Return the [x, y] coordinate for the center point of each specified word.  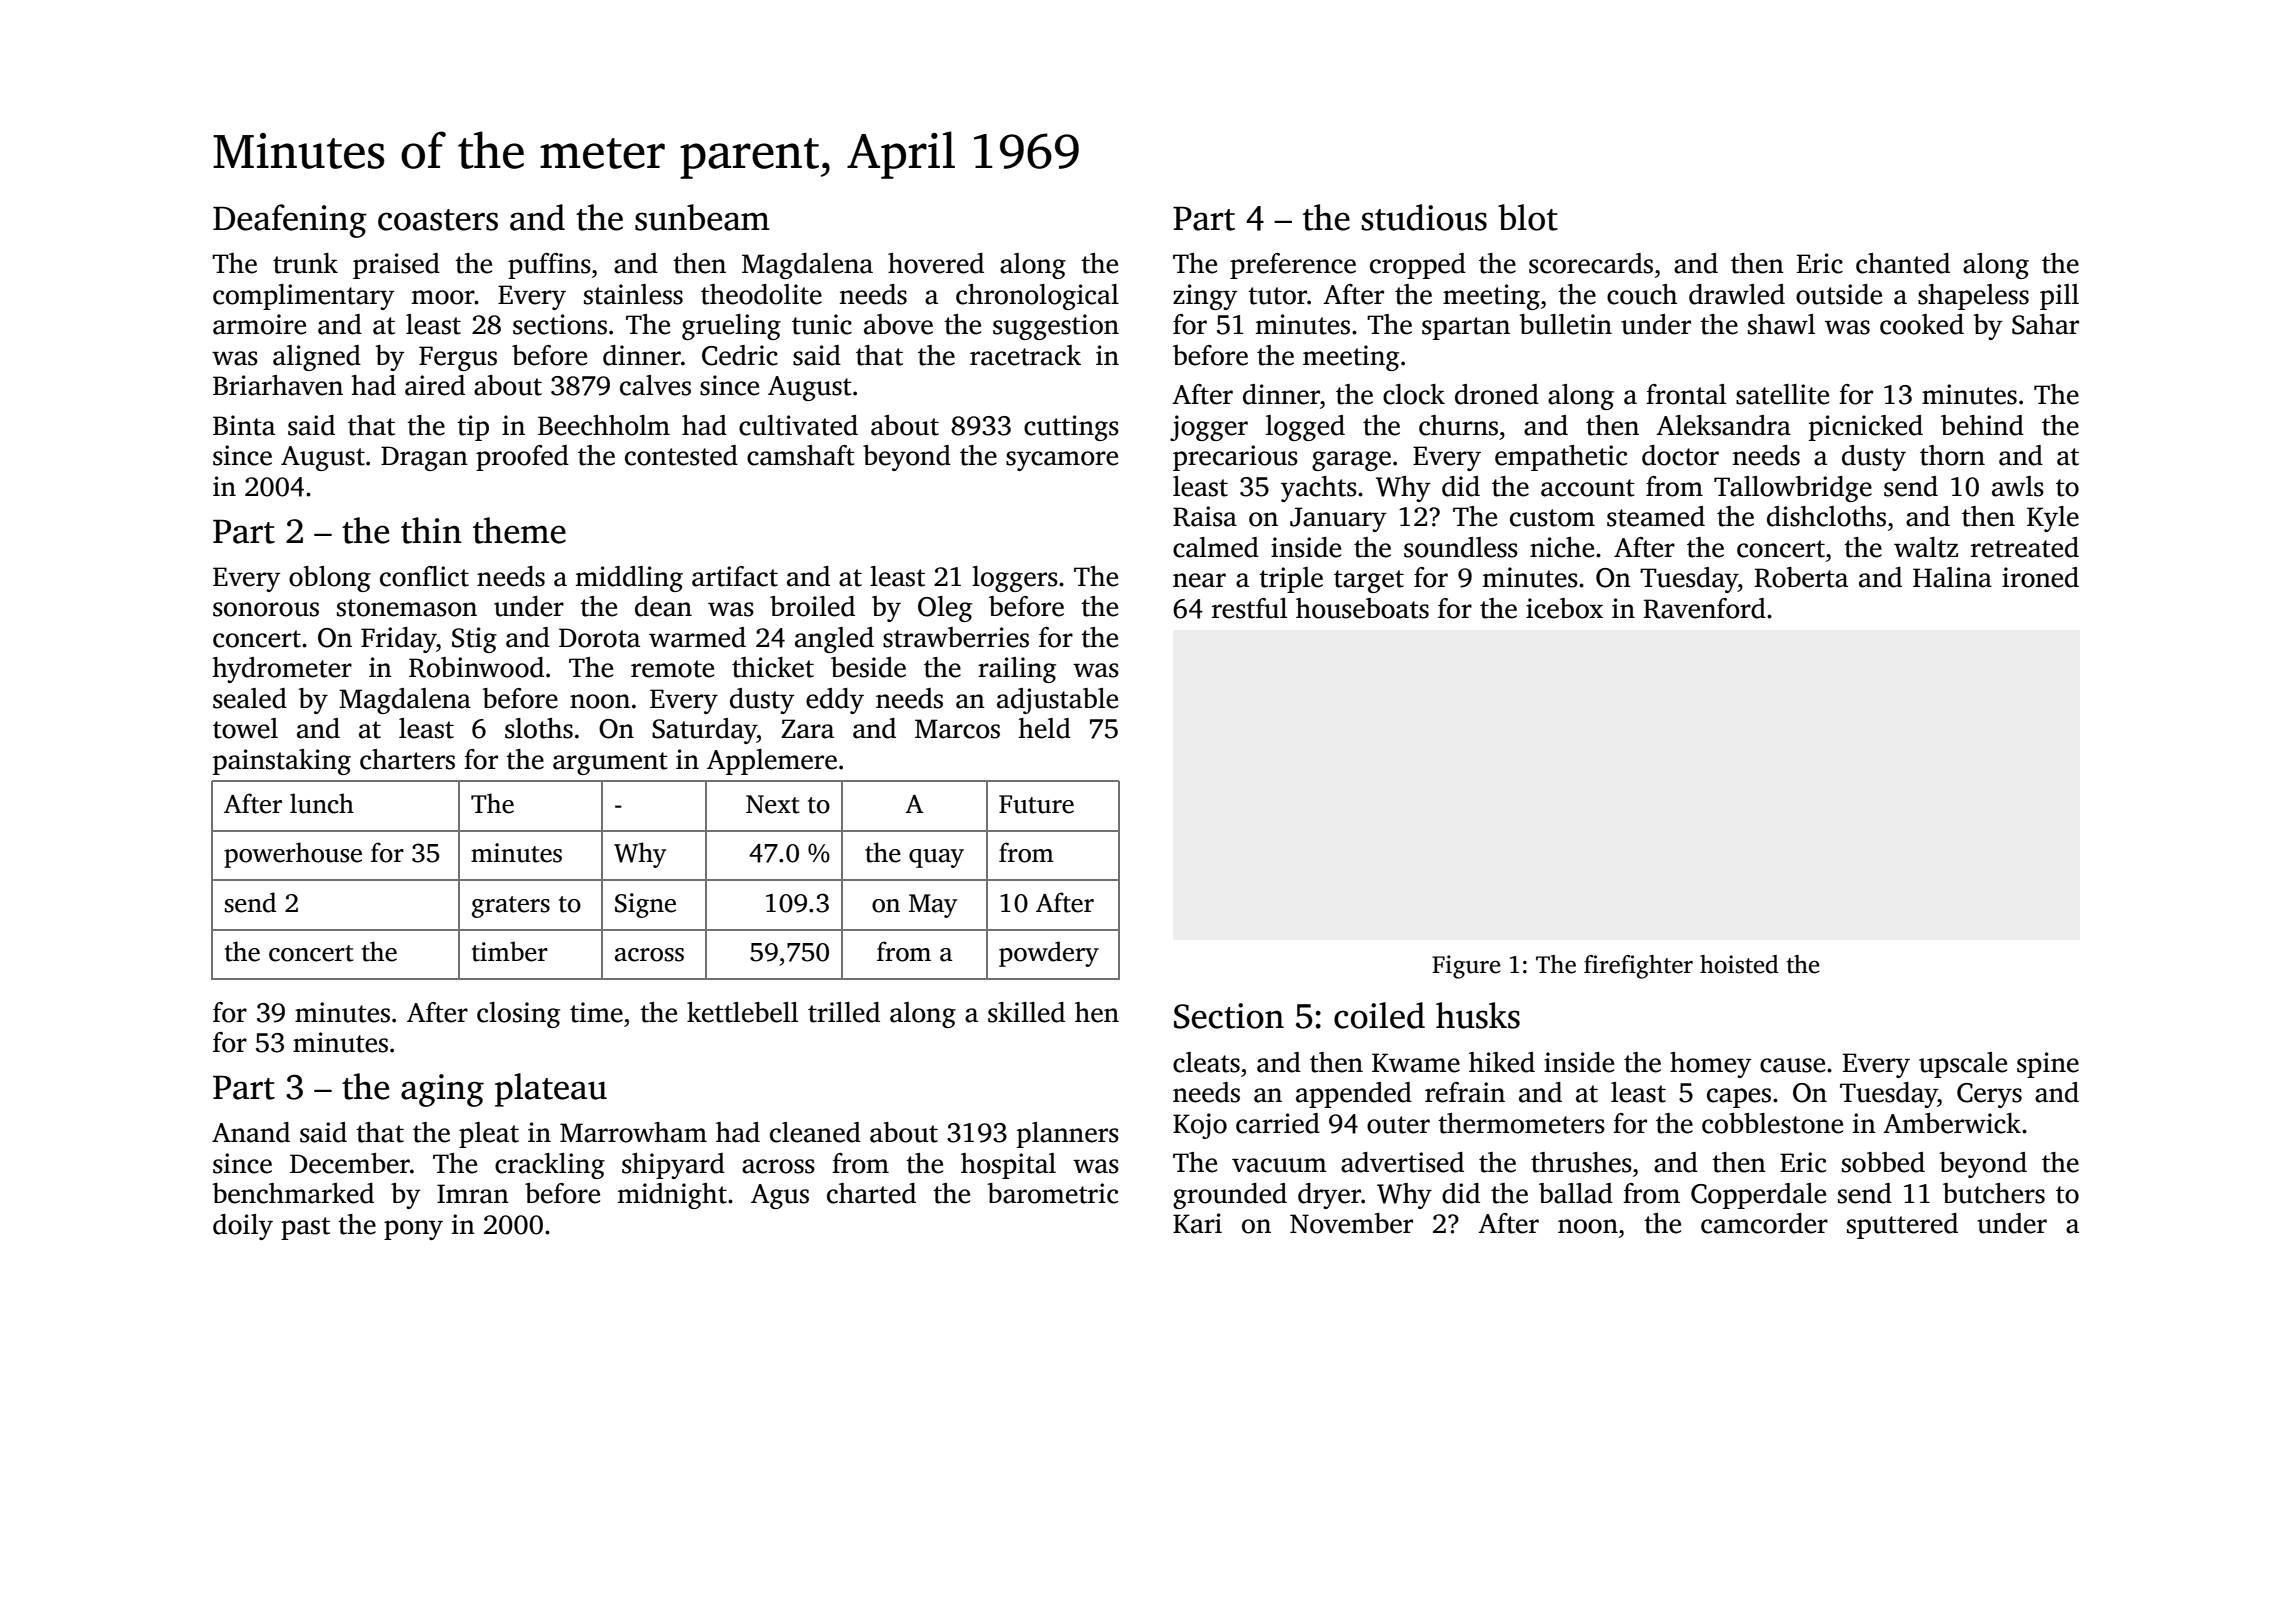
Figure [1466, 967]
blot [1528, 217]
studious [1424, 217]
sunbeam [702, 217]
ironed [2040, 577]
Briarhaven [278, 385]
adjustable [1057, 701]
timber [510, 951]
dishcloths [1826, 516]
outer [1398, 1125]
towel [245, 728]
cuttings [1071, 428]
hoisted [1739, 964]
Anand [251, 1132]
